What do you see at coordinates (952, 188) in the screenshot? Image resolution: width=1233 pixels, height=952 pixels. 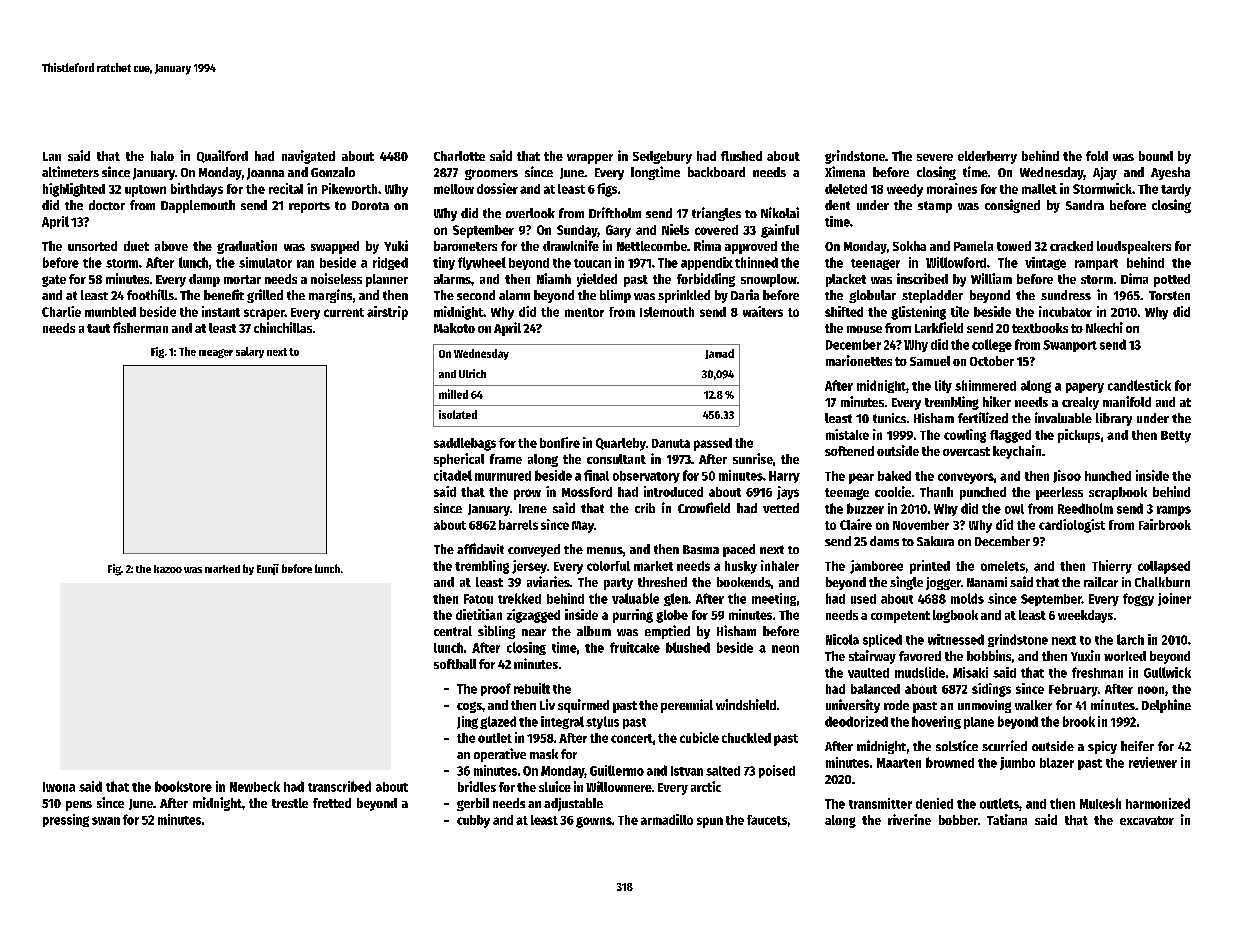 I see `moraines` at bounding box center [952, 188].
